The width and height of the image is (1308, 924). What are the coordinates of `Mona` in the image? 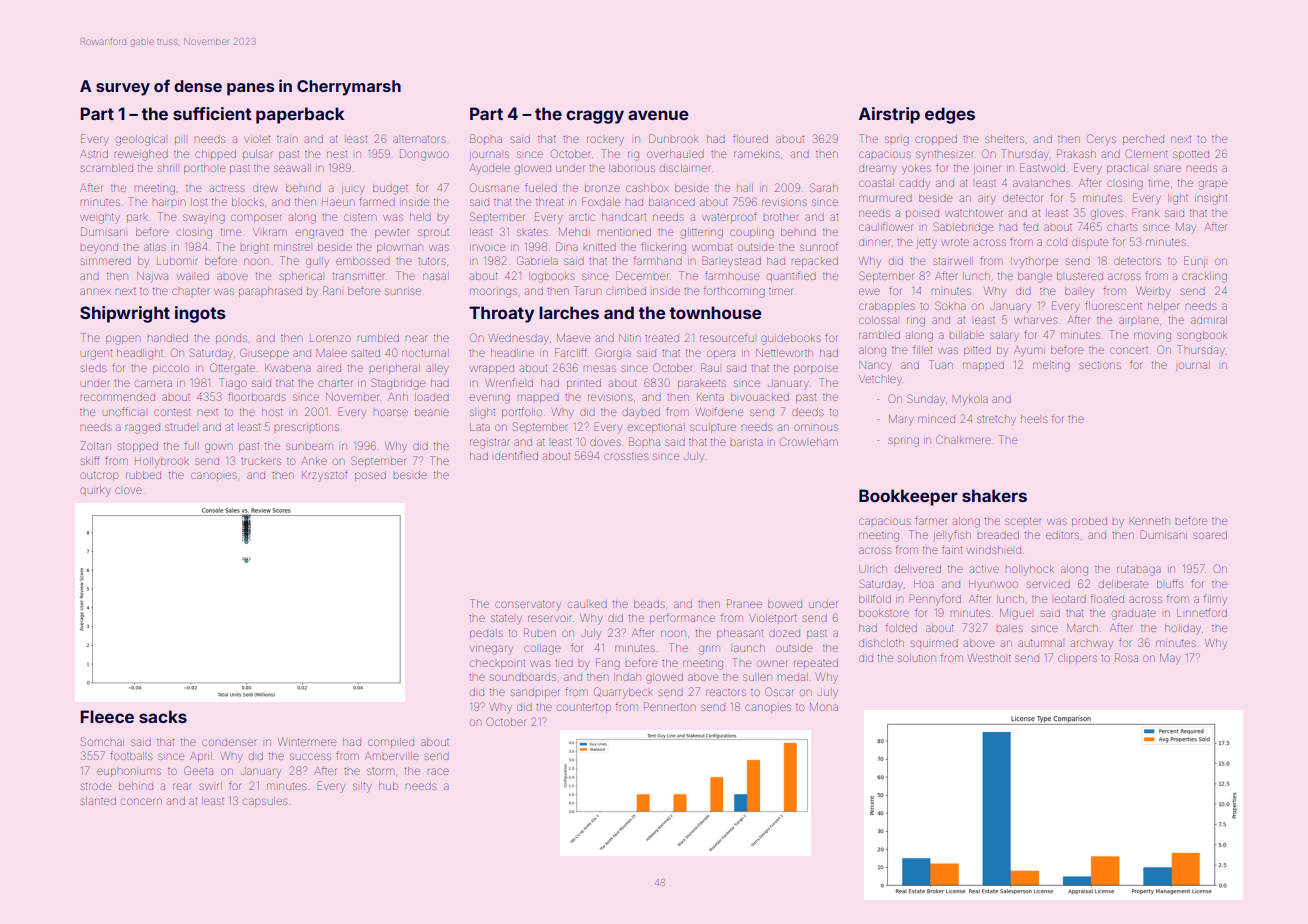 It's located at (824, 707).
